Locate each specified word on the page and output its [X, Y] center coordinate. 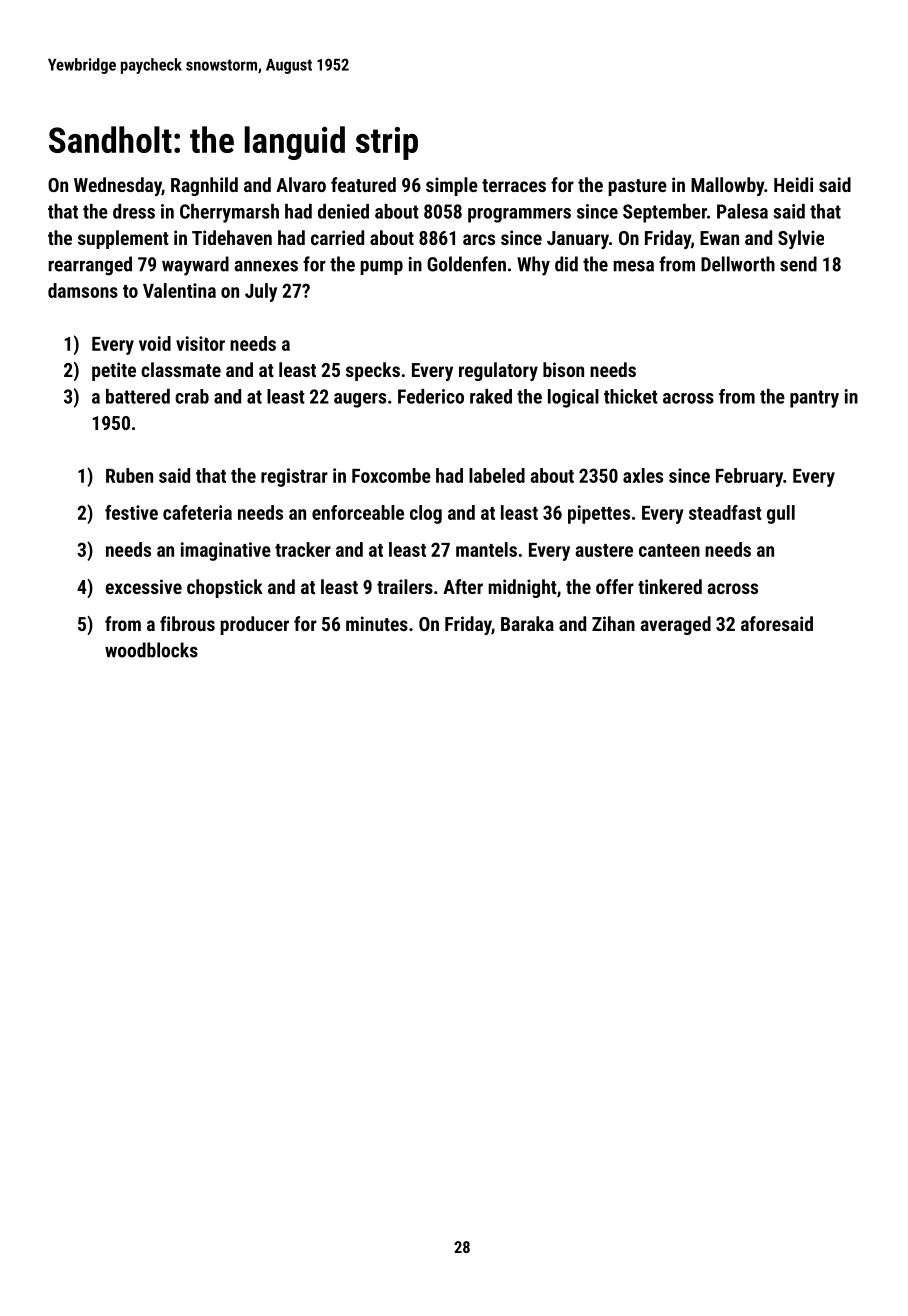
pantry [814, 399]
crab [192, 396]
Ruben [129, 475]
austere [604, 550]
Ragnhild [204, 186]
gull [781, 514]
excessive [144, 586]
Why [533, 266]
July [261, 292]
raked [491, 396]
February [749, 477]
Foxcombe [391, 475]
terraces [514, 185]
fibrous [187, 623]
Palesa [742, 211]
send [798, 264]
